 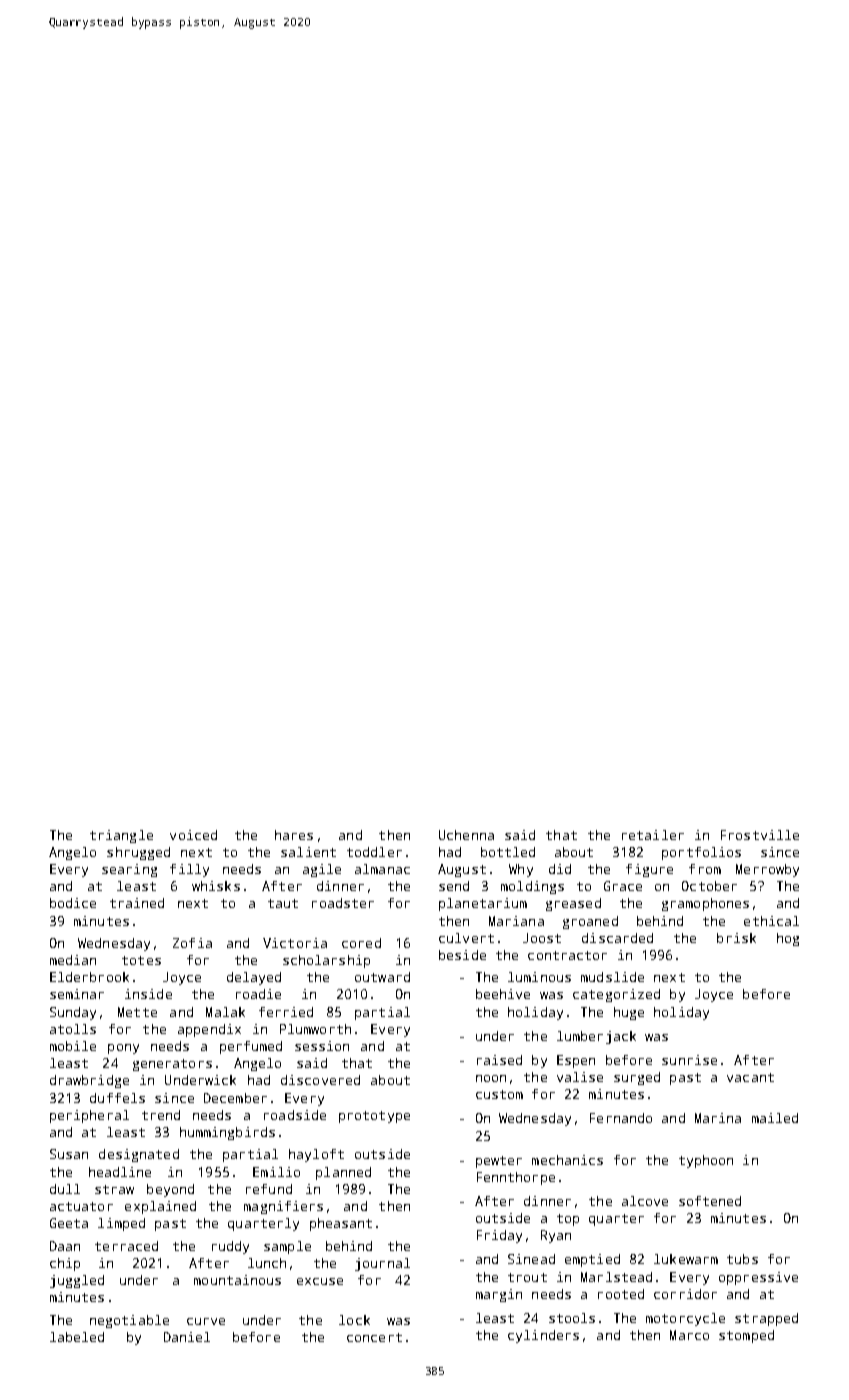 What do you see at coordinates (209, 1030) in the document?
I see `appendix` at bounding box center [209, 1030].
